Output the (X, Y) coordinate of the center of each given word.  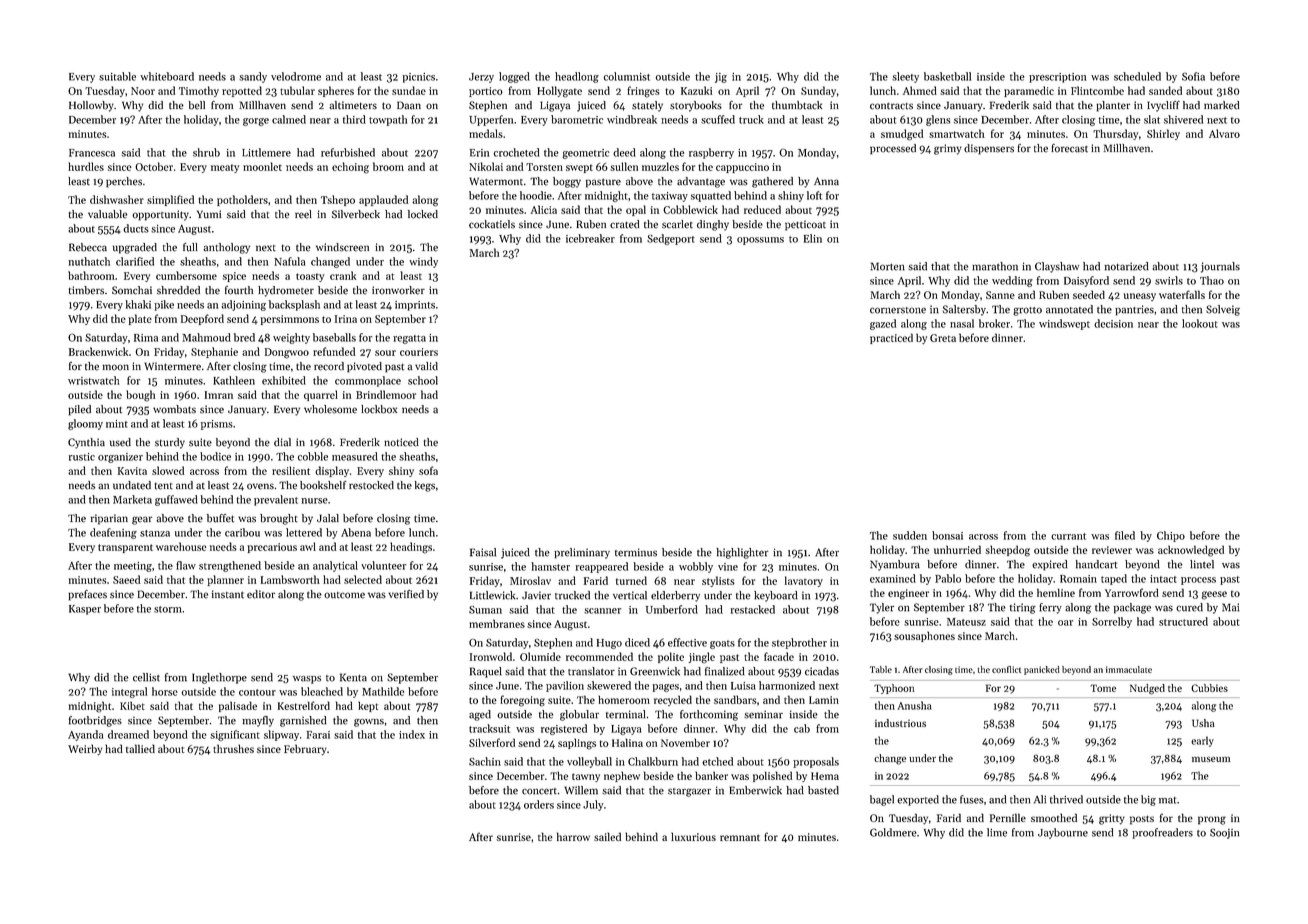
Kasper (85, 610)
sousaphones (924, 636)
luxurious (693, 836)
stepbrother (799, 643)
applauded (383, 200)
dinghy (713, 225)
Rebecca (88, 247)
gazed (883, 324)
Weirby (85, 750)
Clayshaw (1057, 267)
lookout (1200, 323)
